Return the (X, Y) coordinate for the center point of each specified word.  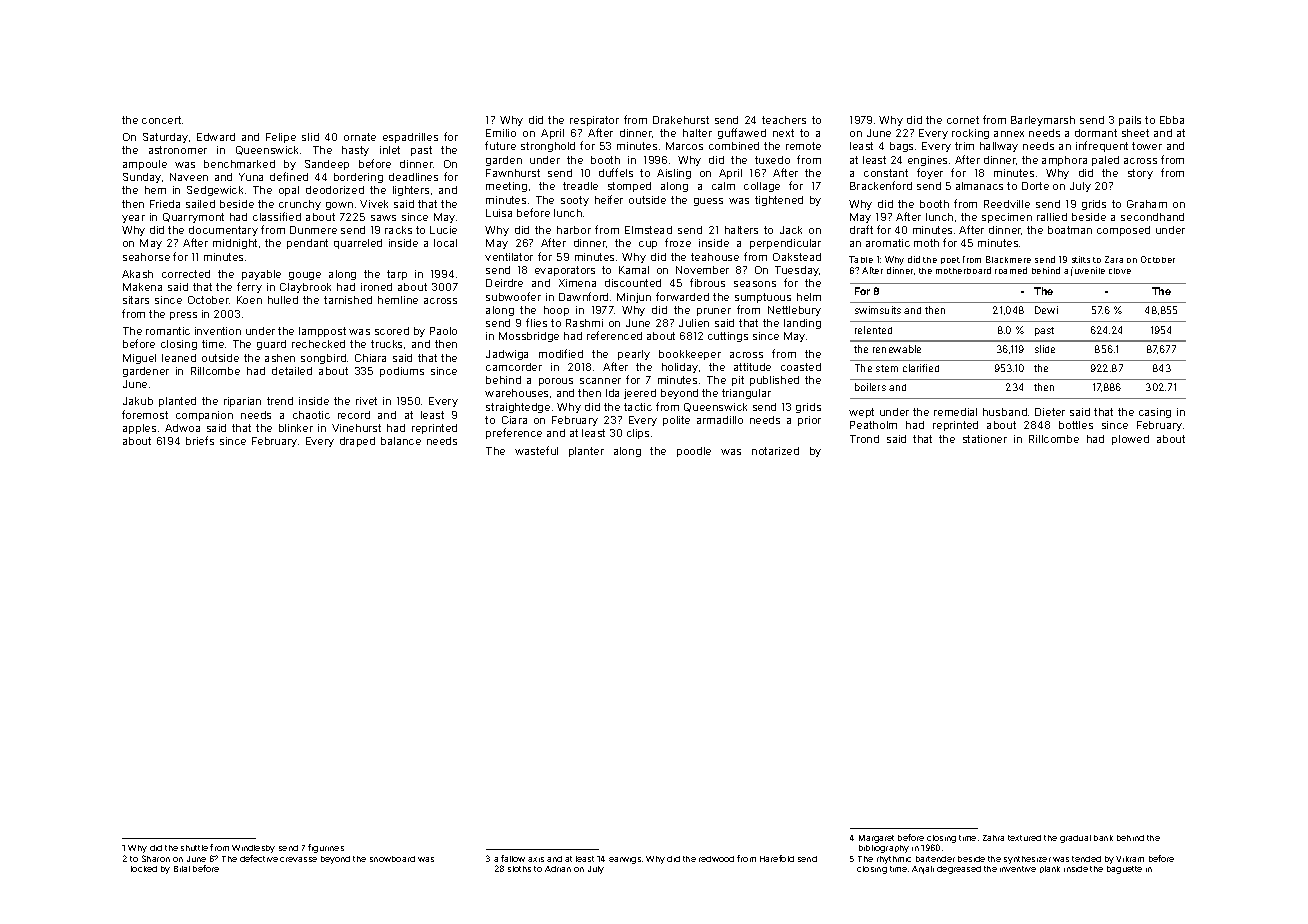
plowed (1130, 440)
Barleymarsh (1043, 121)
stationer (985, 439)
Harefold (777, 858)
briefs (200, 440)
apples (139, 429)
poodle (694, 452)
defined (289, 176)
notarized (775, 451)
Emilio (501, 133)
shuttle (194, 848)
